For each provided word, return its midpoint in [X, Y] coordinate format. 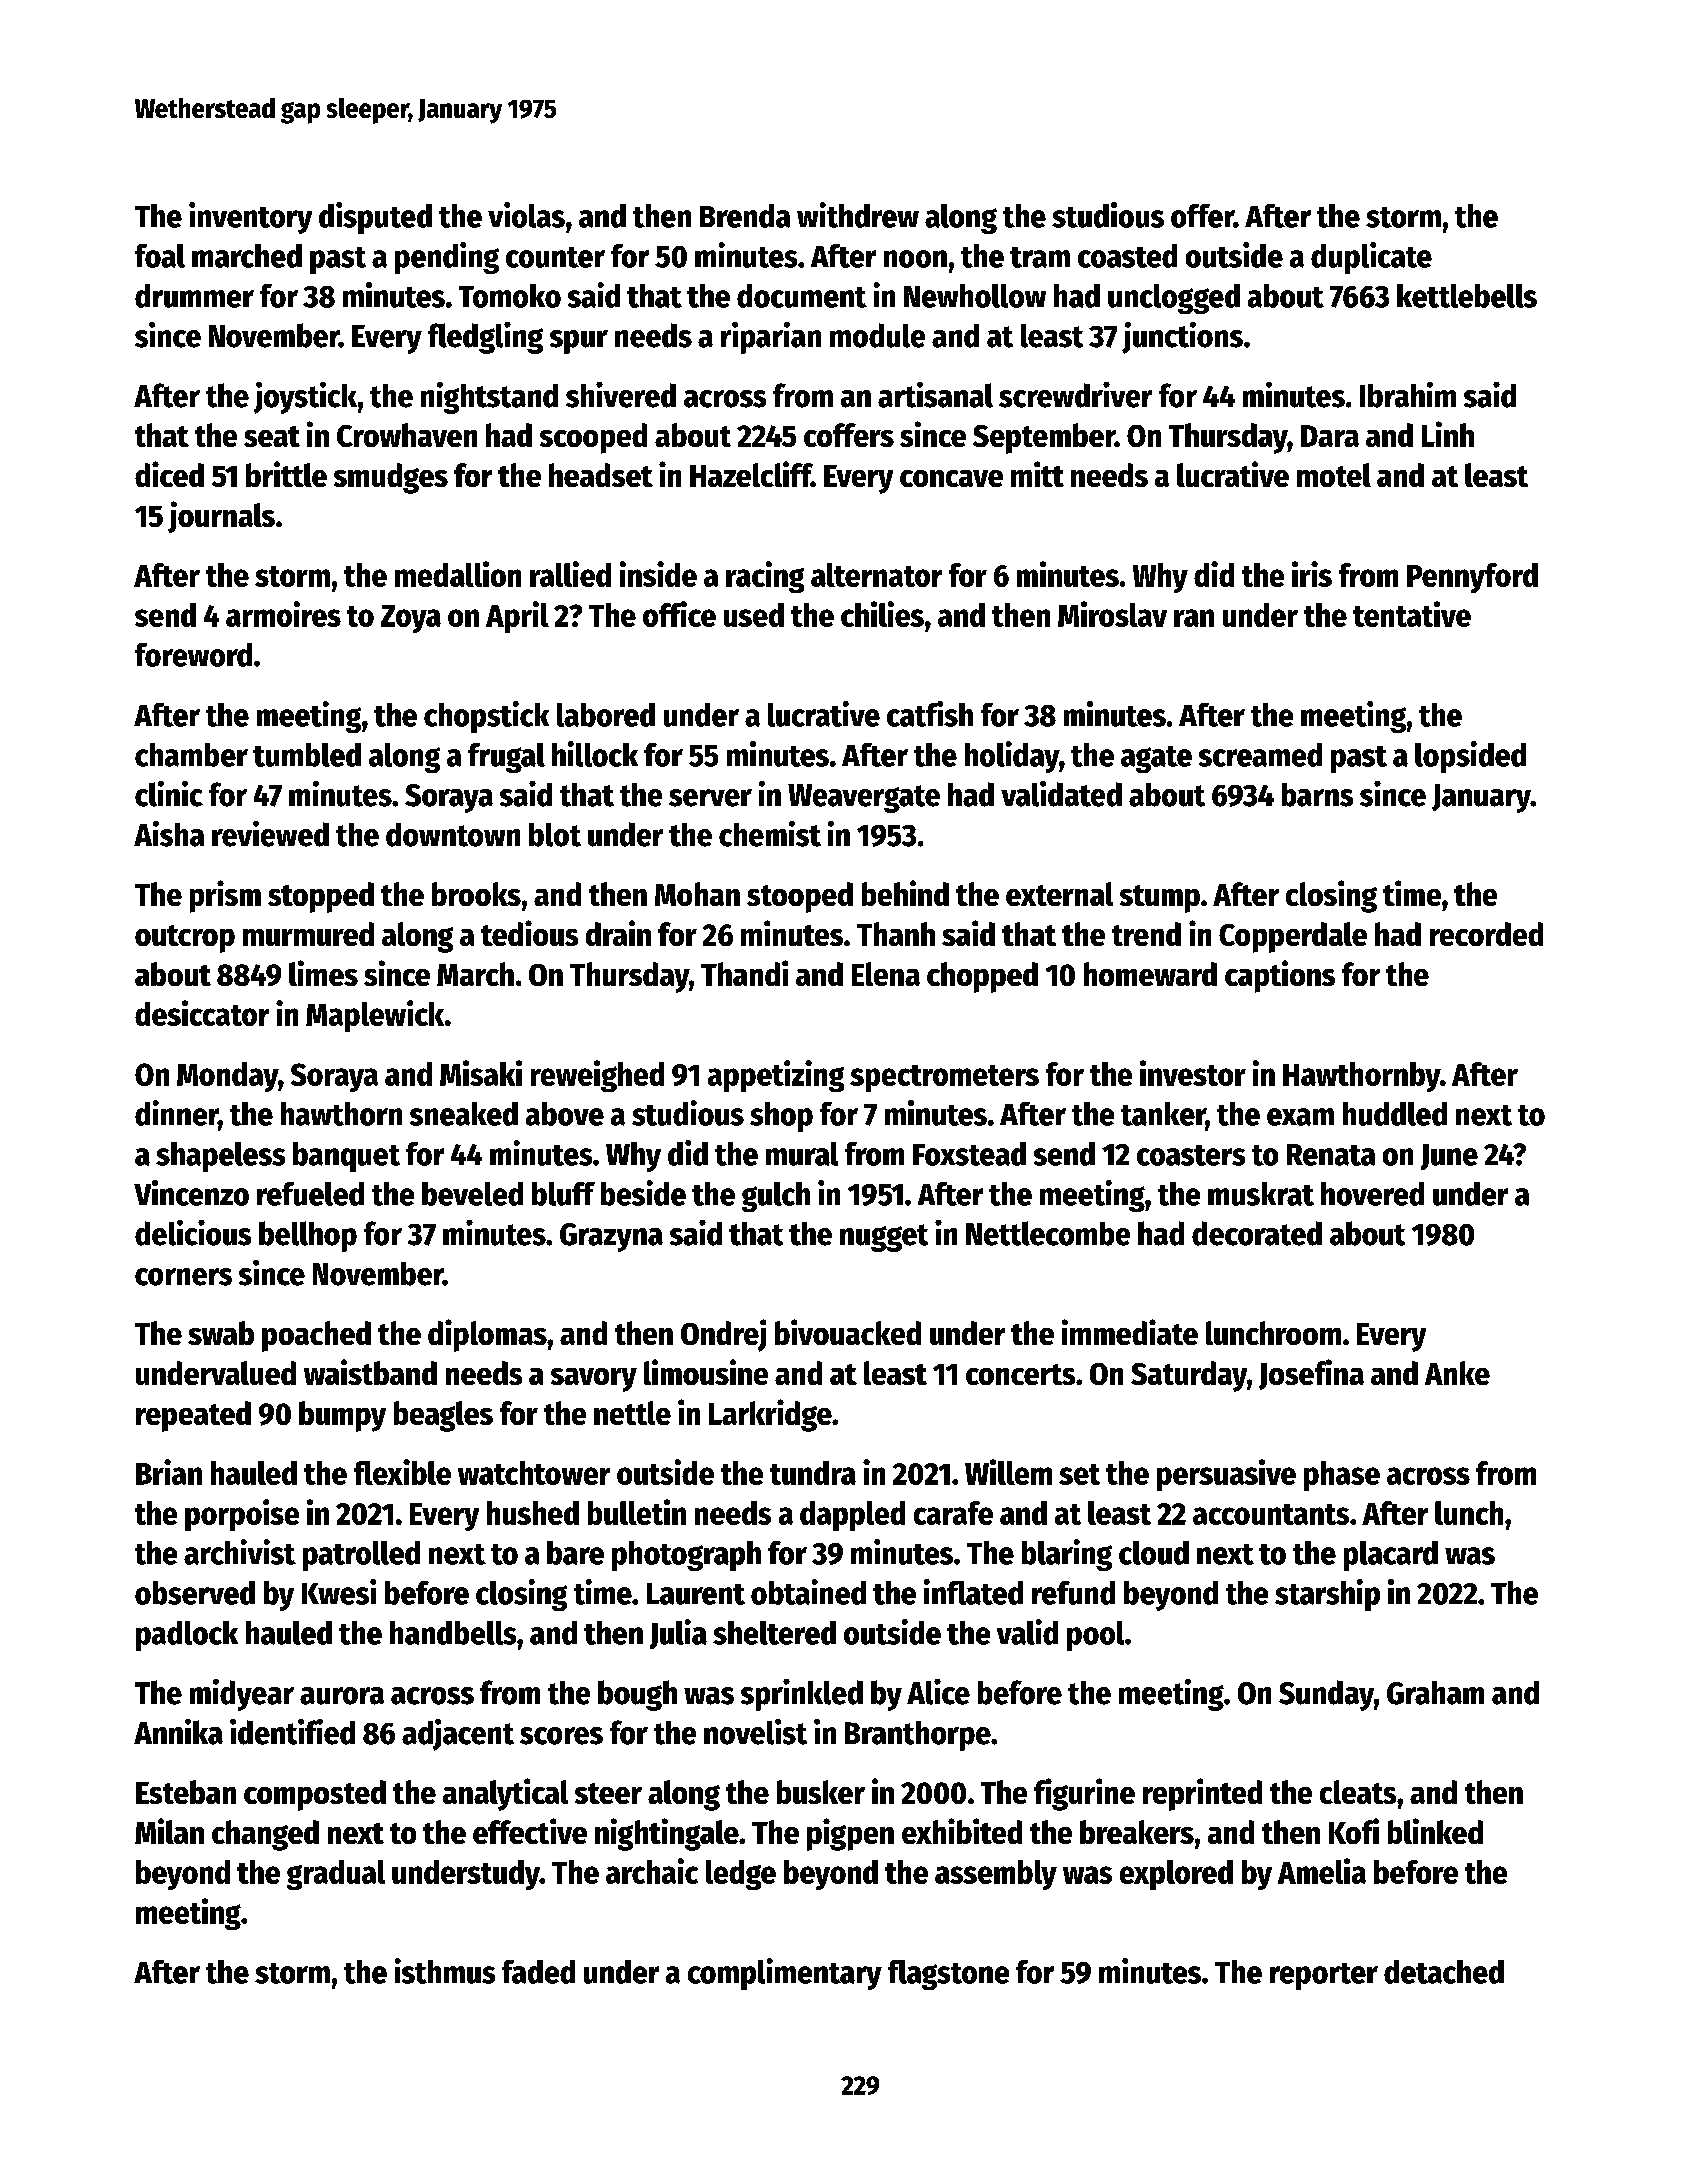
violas [526, 215]
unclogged [1174, 299]
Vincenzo [191, 1193]
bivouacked [848, 1332]
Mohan [697, 894]
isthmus [445, 1971]
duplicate [1371, 258]
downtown [453, 835]
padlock [187, 1636]
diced [169, 474]
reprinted [1202, 1794]
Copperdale [1293, 937]
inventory [250, 218]
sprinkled [802, 1695]
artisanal [935, 395]
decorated [1257, 1233]
